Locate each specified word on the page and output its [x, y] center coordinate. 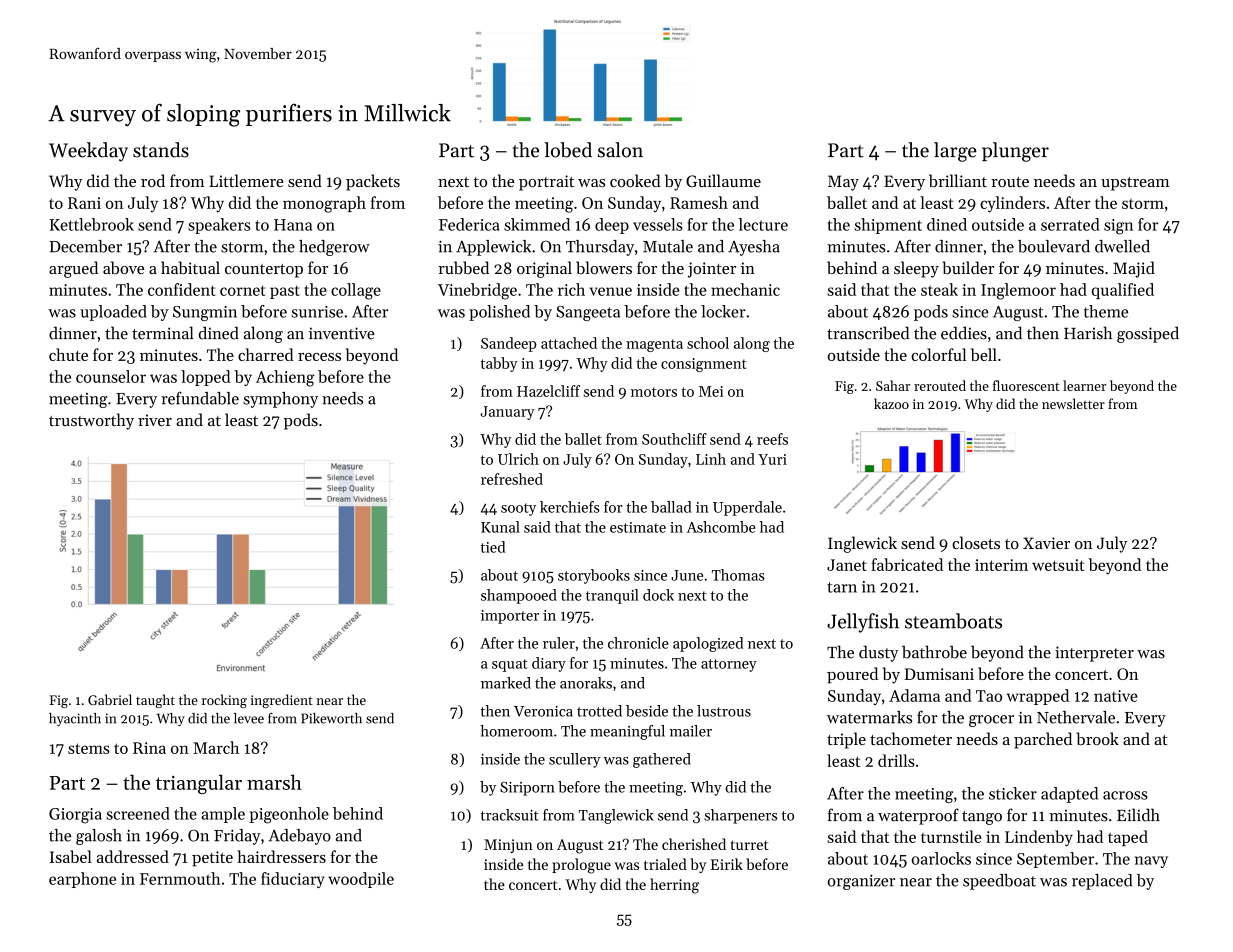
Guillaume [723, 180]
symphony [280, 400]
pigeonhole [289, 815]
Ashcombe [721, 527]
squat [510, 665]
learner [1084, 385]
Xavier [1046, 543]
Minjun [508, 846]
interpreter [1094, 654]
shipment [888, 226]
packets [373, 182]
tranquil [612, 596]
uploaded [113, 313]
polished [499, 313]
